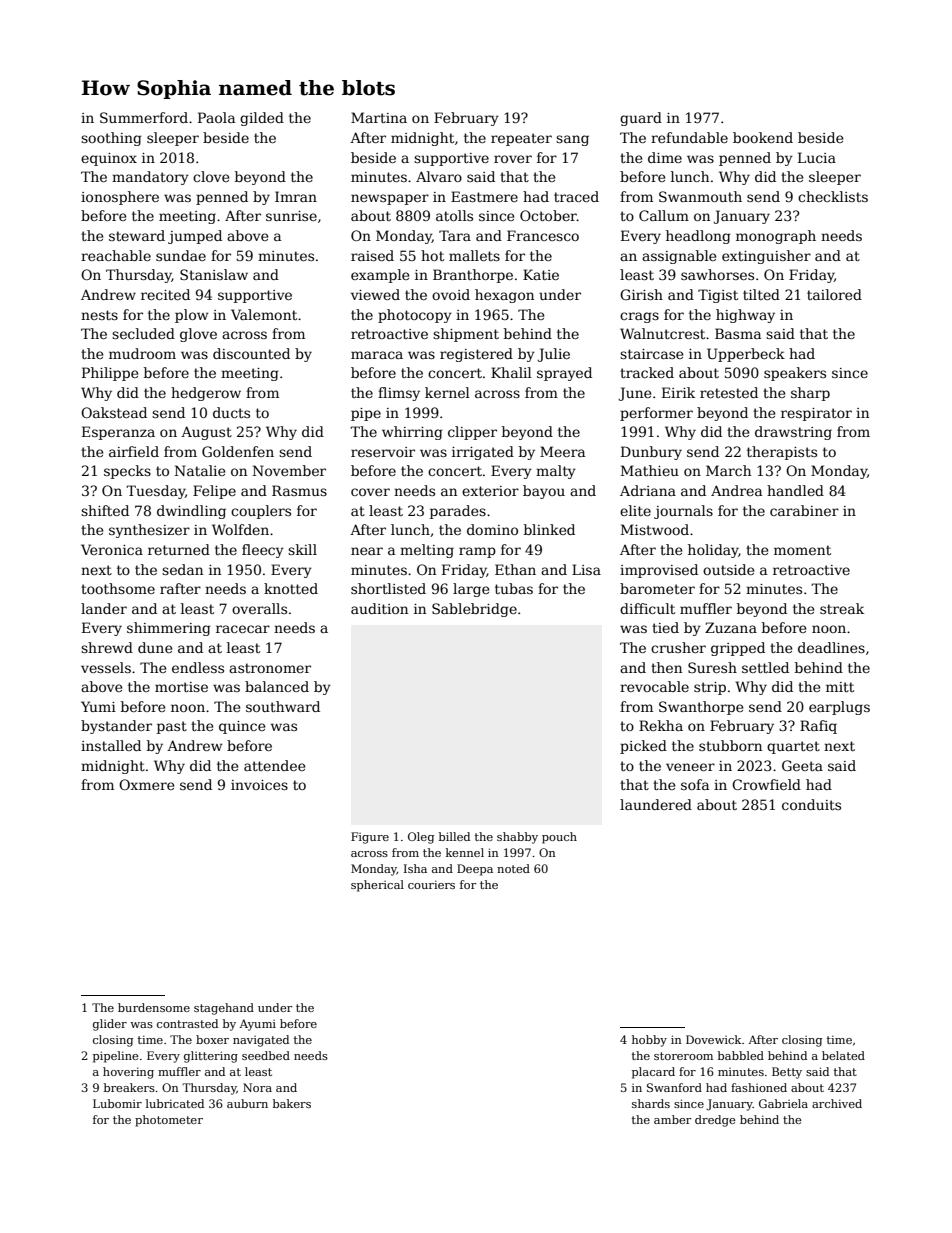 Image resolution: width=952 pixels, height=1233 pixels. What do you see at coordinates (766, 784) in the screenshot?
I see `Crowfield` at bounding box center [766, 784].
